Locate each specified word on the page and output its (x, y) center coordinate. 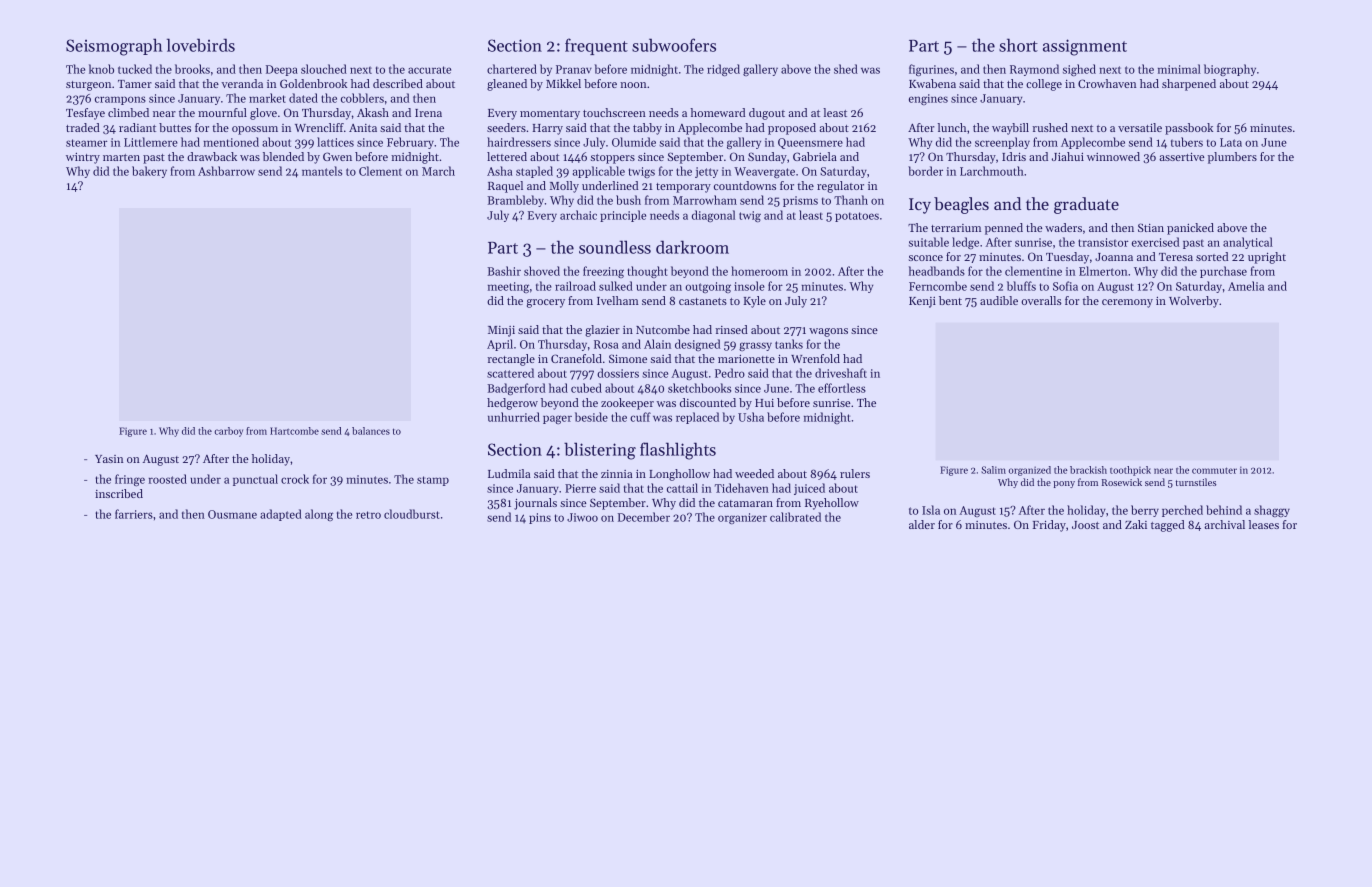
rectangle (511, 360)
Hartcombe (294, 431)
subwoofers (674, 45)
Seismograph (114, 47)
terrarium (956, 228)
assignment (1085, 47)
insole (749, 286)
